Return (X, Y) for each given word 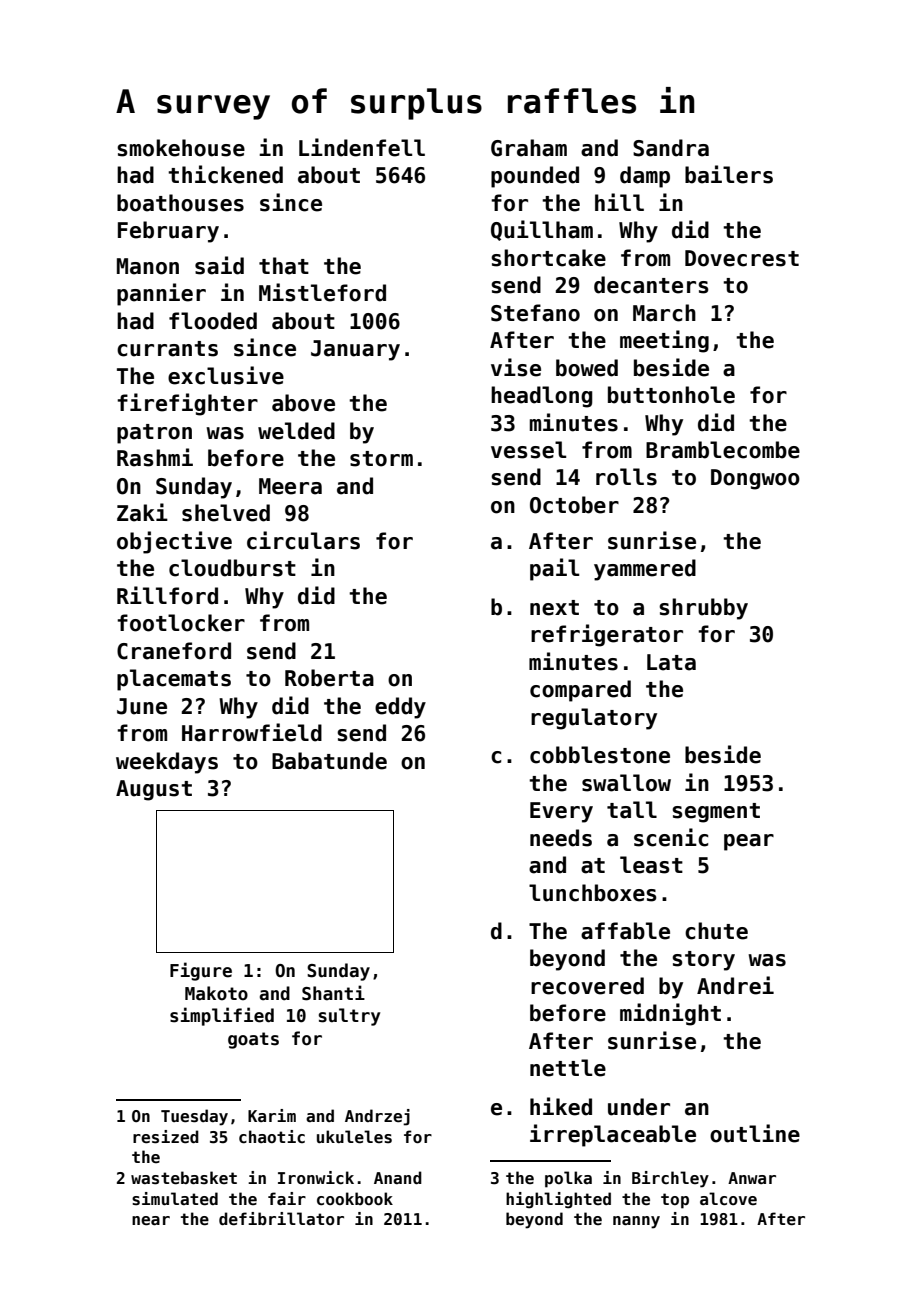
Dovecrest (742, 258)
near (151, 1221)
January (355, 350)
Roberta (329, 678)
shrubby (703, 609)
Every (561, 812)
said (219, 265)
